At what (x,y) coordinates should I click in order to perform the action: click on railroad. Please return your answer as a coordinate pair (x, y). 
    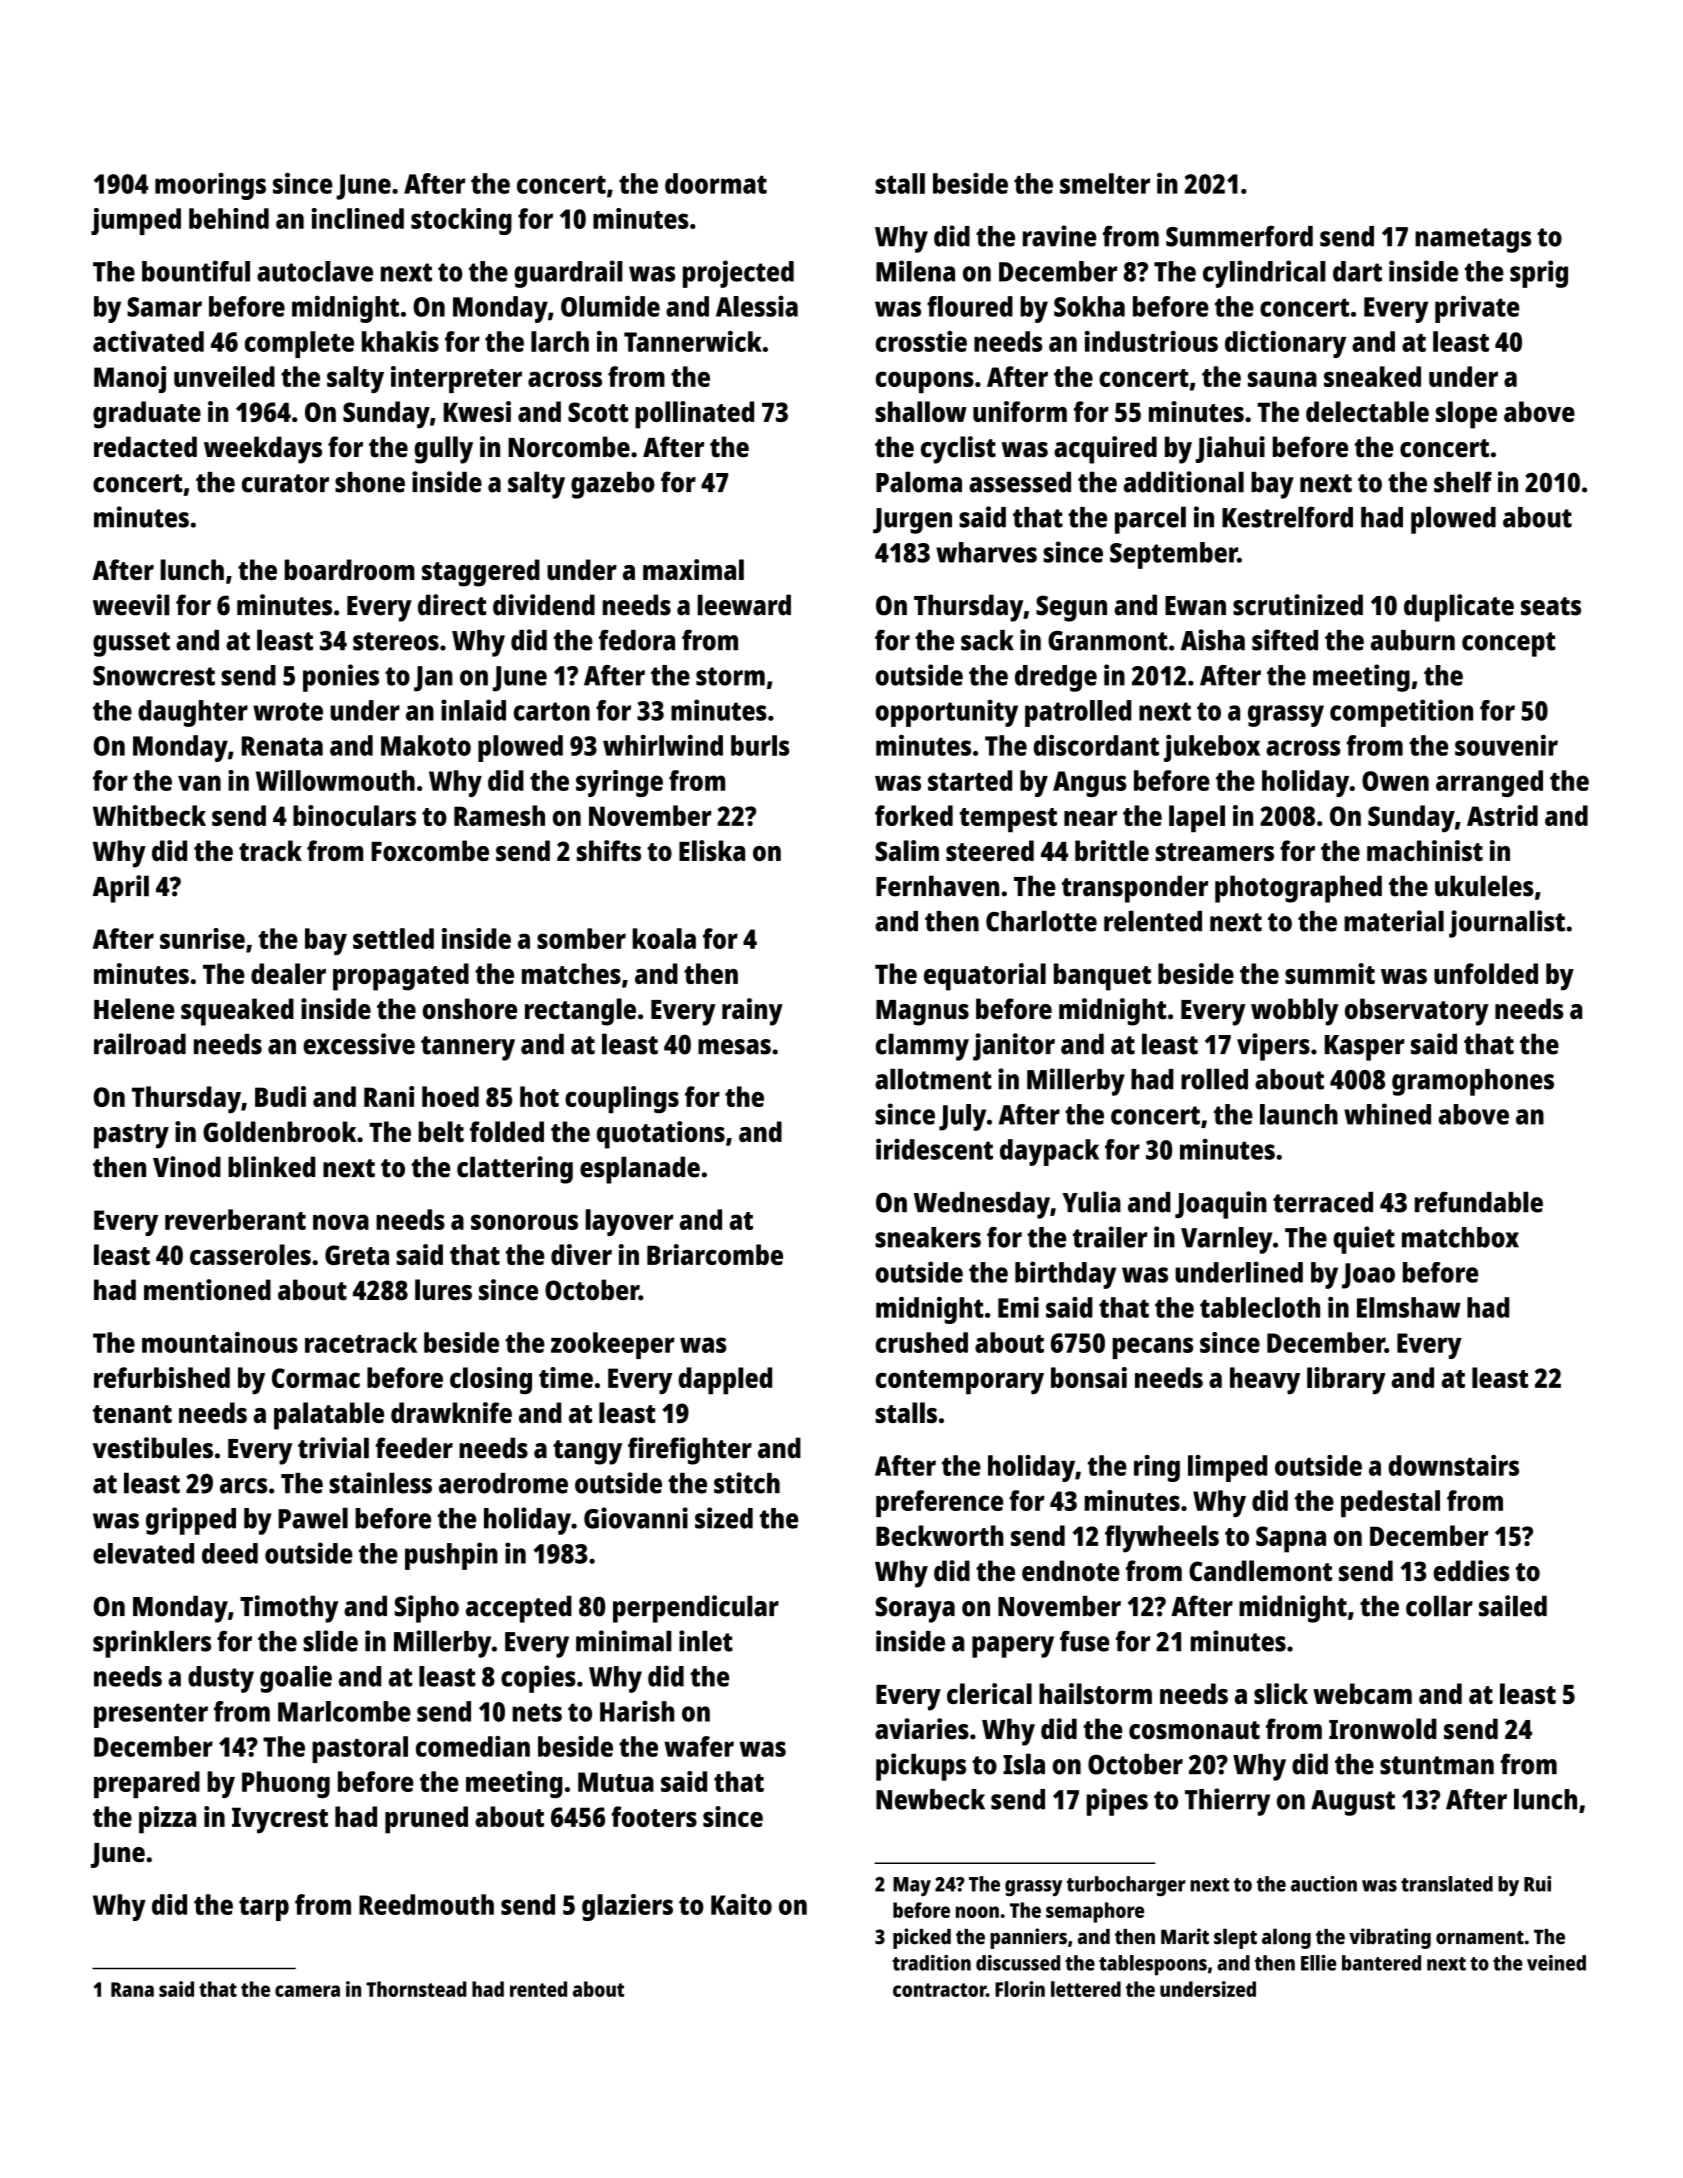
    Looking at the image, I should click on (140, 1044).
